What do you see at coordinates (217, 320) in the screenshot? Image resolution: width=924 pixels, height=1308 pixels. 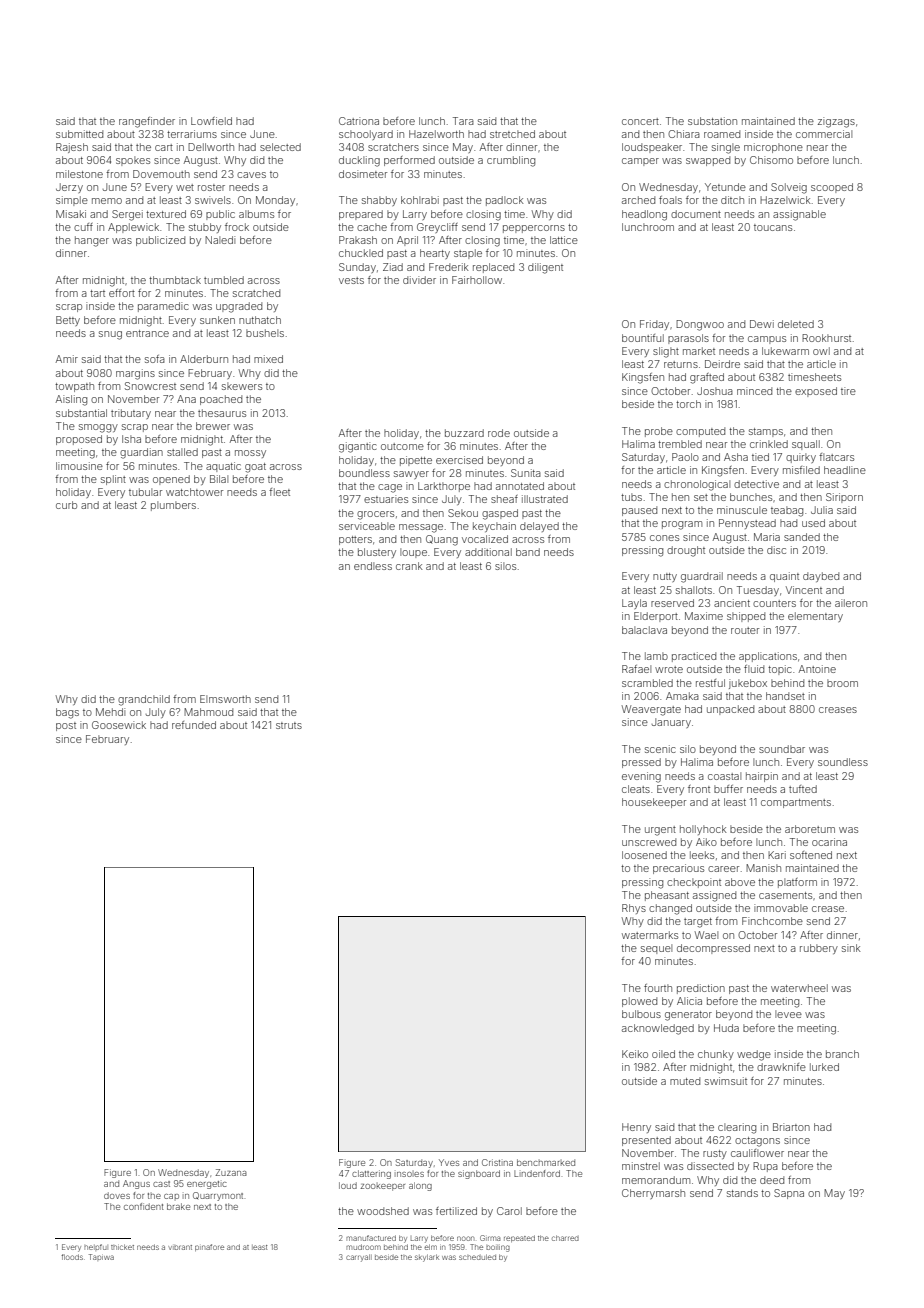 I see `sunken` at bounding box center [217, 320].
